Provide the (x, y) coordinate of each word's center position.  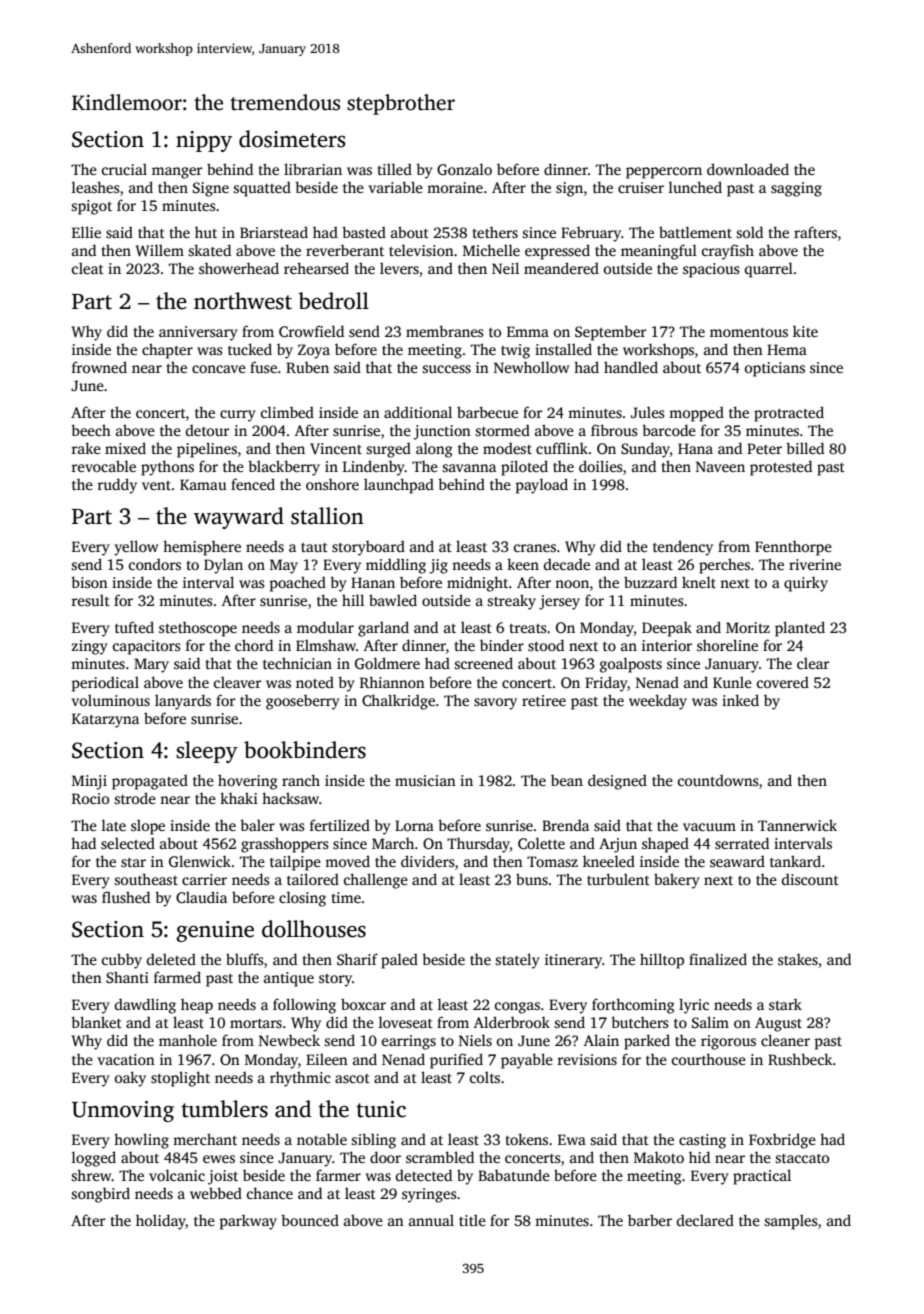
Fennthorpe (793, 548)
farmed (177, 977)
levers (399, 268)
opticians (775, 369)
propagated (150, 782)
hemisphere (202, 548)
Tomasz (552, 861)
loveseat (406, 1022)
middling (396, 566)
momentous (749, 332)
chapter (167, 351)
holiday (161, 1222)
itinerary (574, 961)
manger (177, 173)
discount (810, 879)
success (446, 369)
